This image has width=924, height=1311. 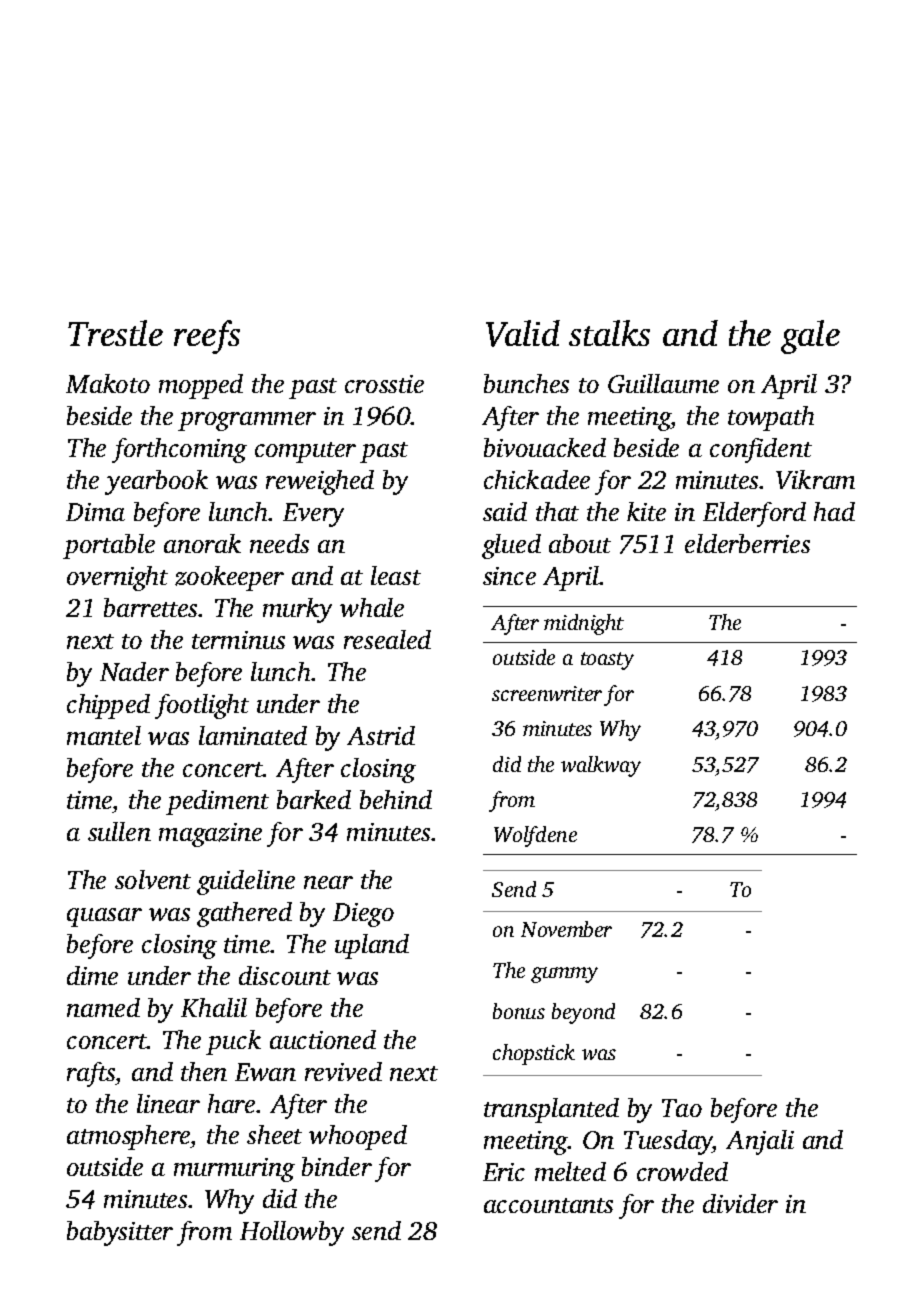 What do you see at coordinates (534, 1054) in the image?
I see `chopstick` at bounding box center [534, 1054].
